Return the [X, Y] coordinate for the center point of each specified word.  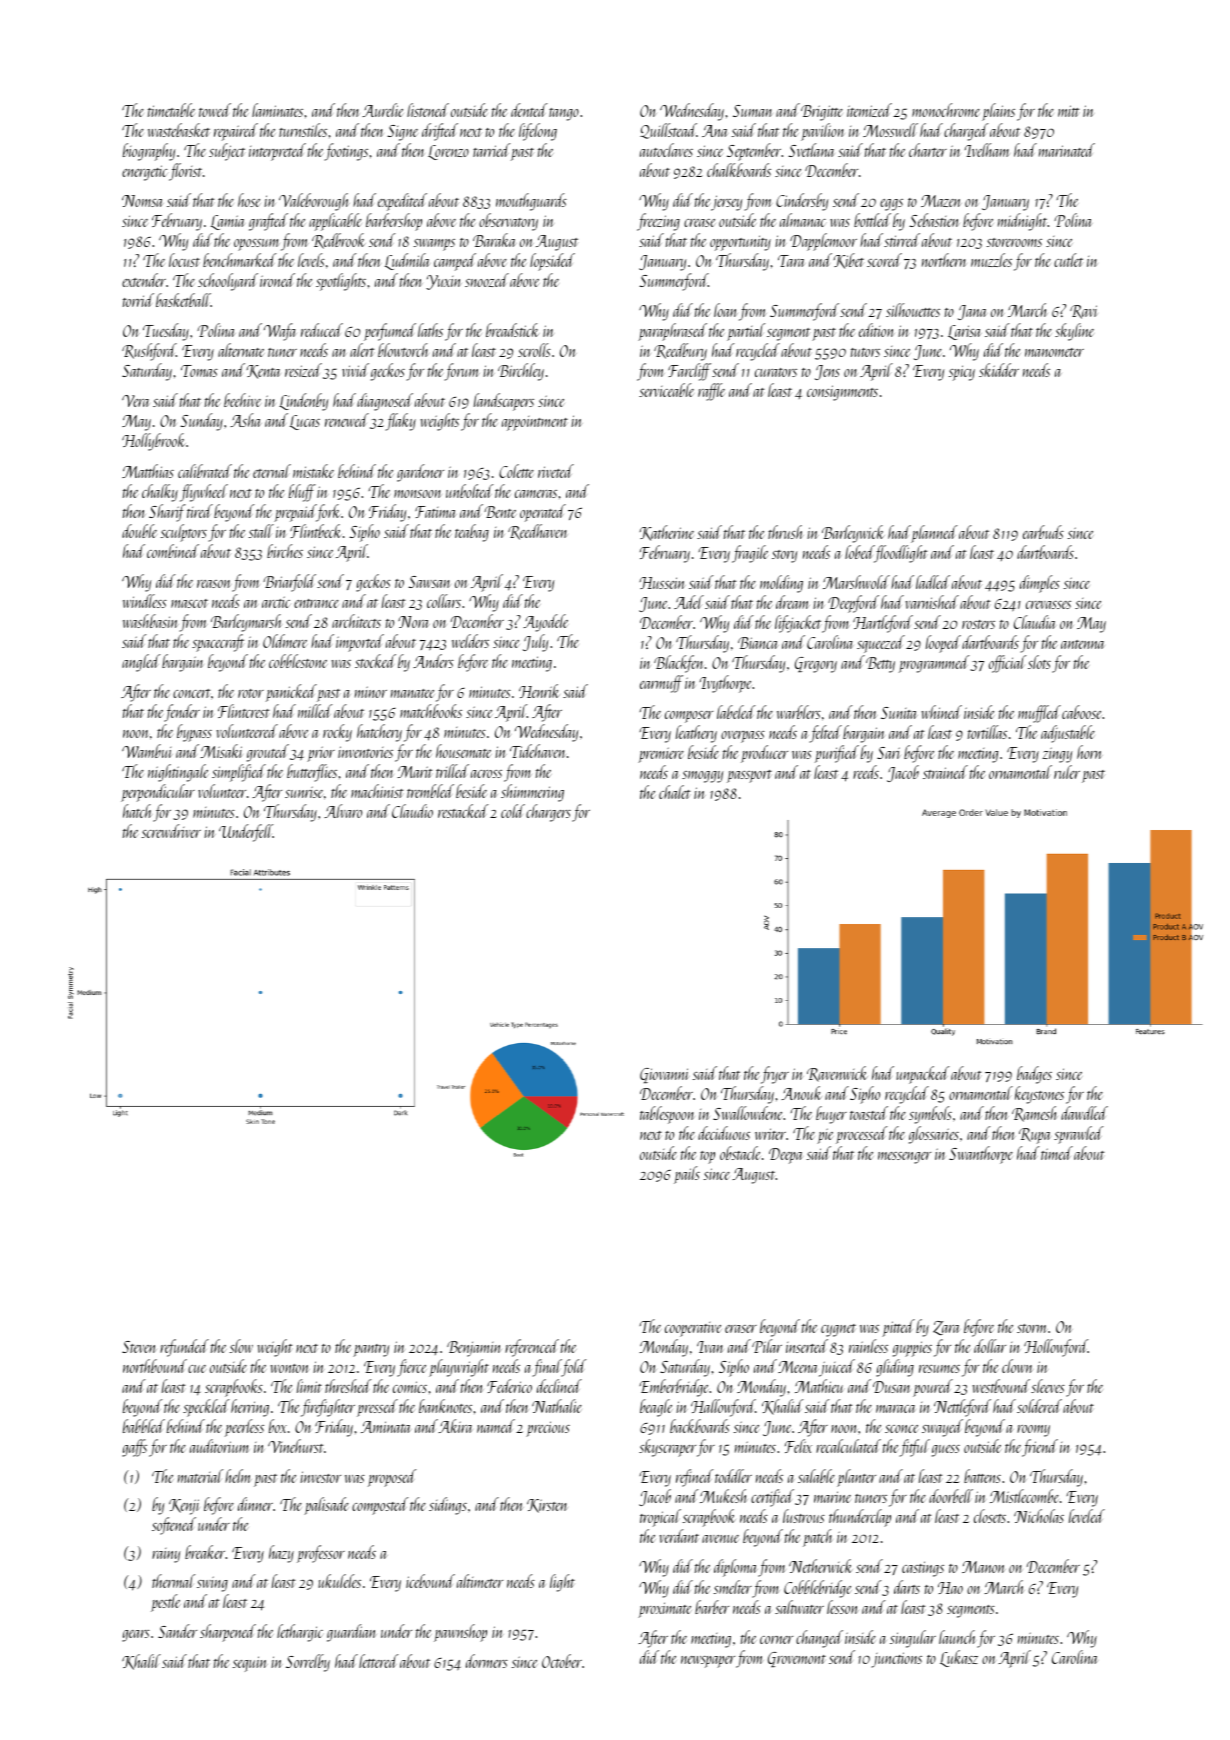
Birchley [521, 372]
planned [934, 534]
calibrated [205, 471]
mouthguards [531, 202]
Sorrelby [308, 1663]
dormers [487, 1661]
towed [215, 110]
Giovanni [664, 1075]
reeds [866, 772]
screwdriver [171, 831]
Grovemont [797, 1659]
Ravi [1083, 312]
